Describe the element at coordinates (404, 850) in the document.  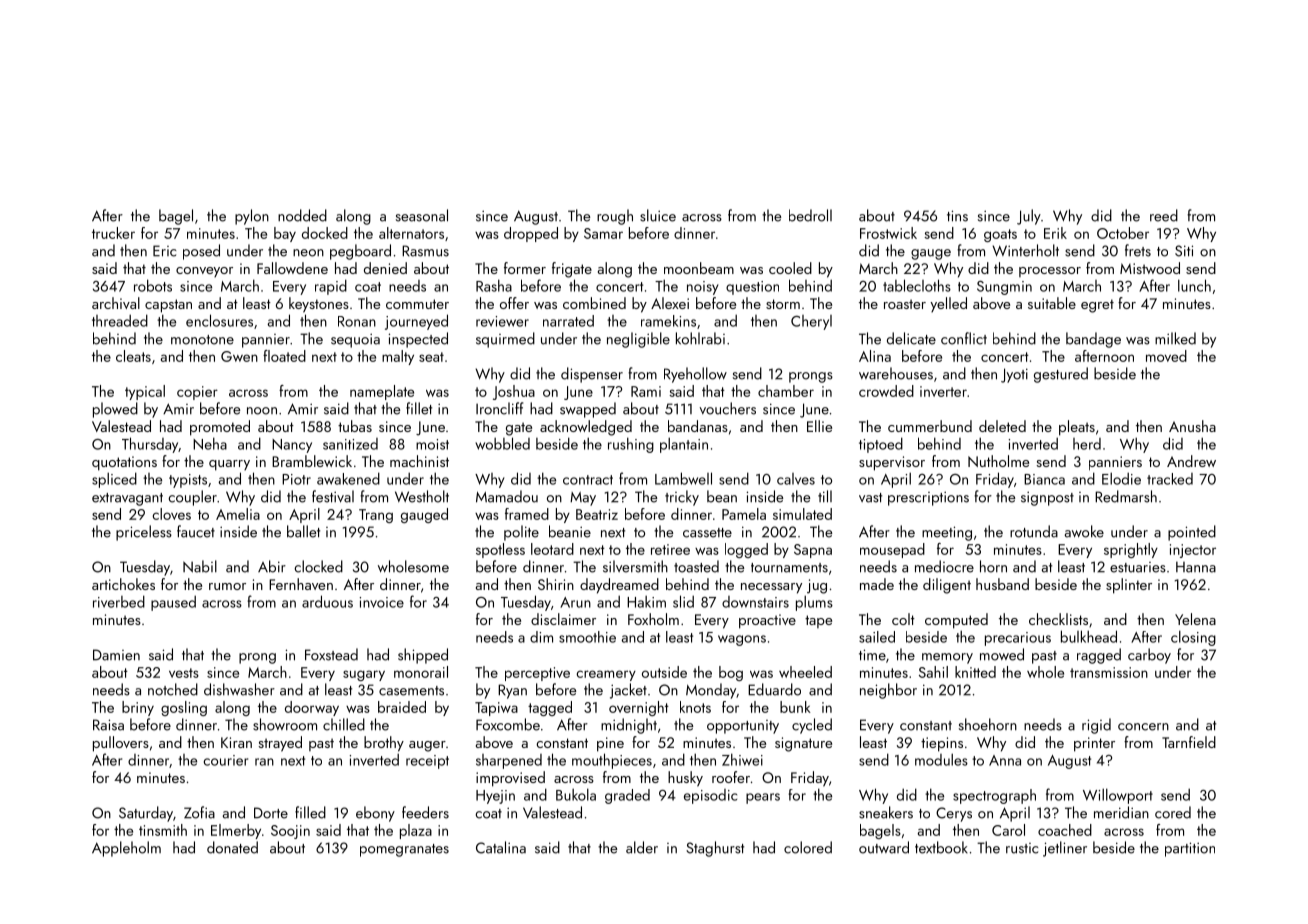
I see `pomegranates` at that location.
